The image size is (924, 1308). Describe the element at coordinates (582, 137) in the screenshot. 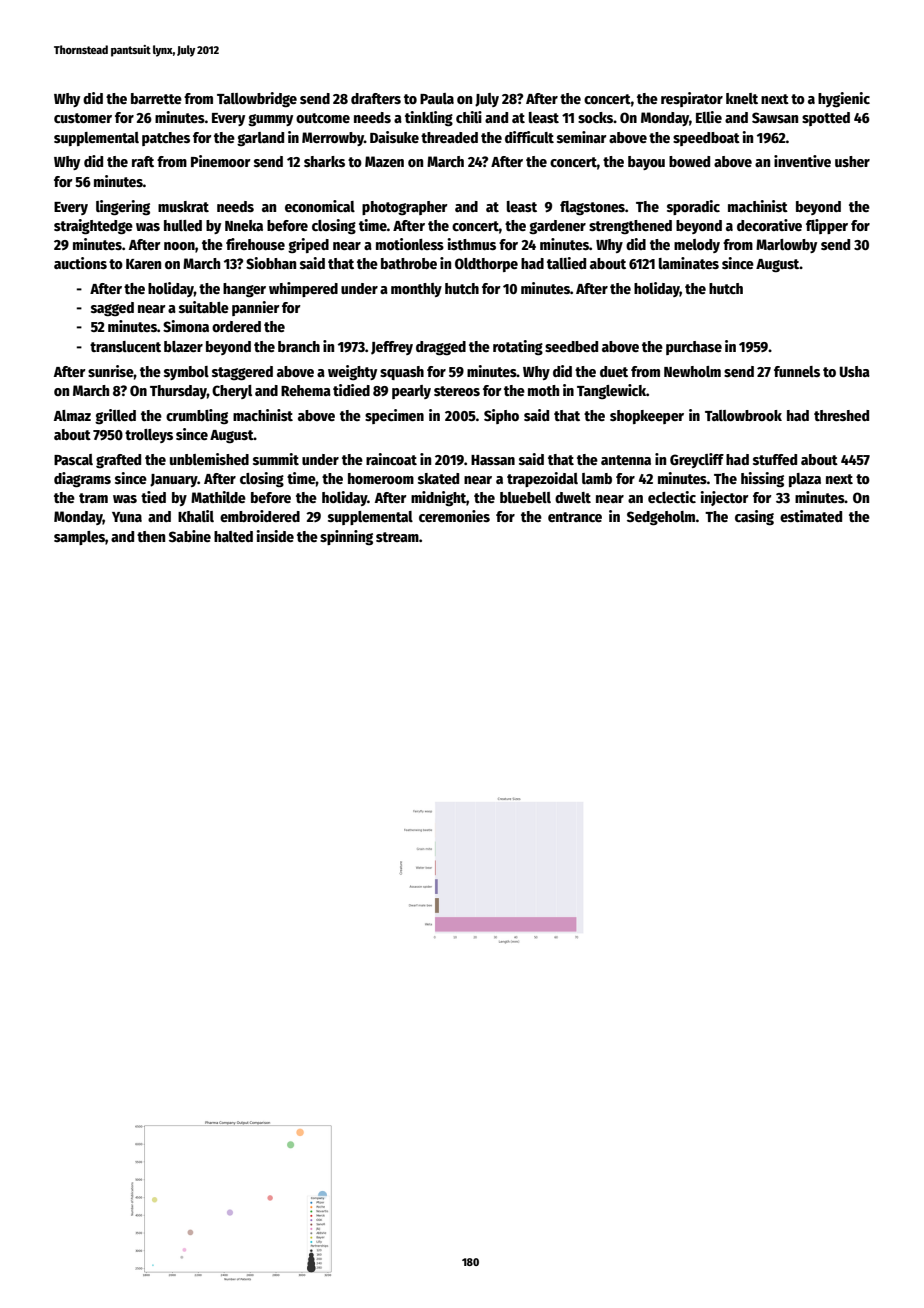

I see `seminar` at that location.
